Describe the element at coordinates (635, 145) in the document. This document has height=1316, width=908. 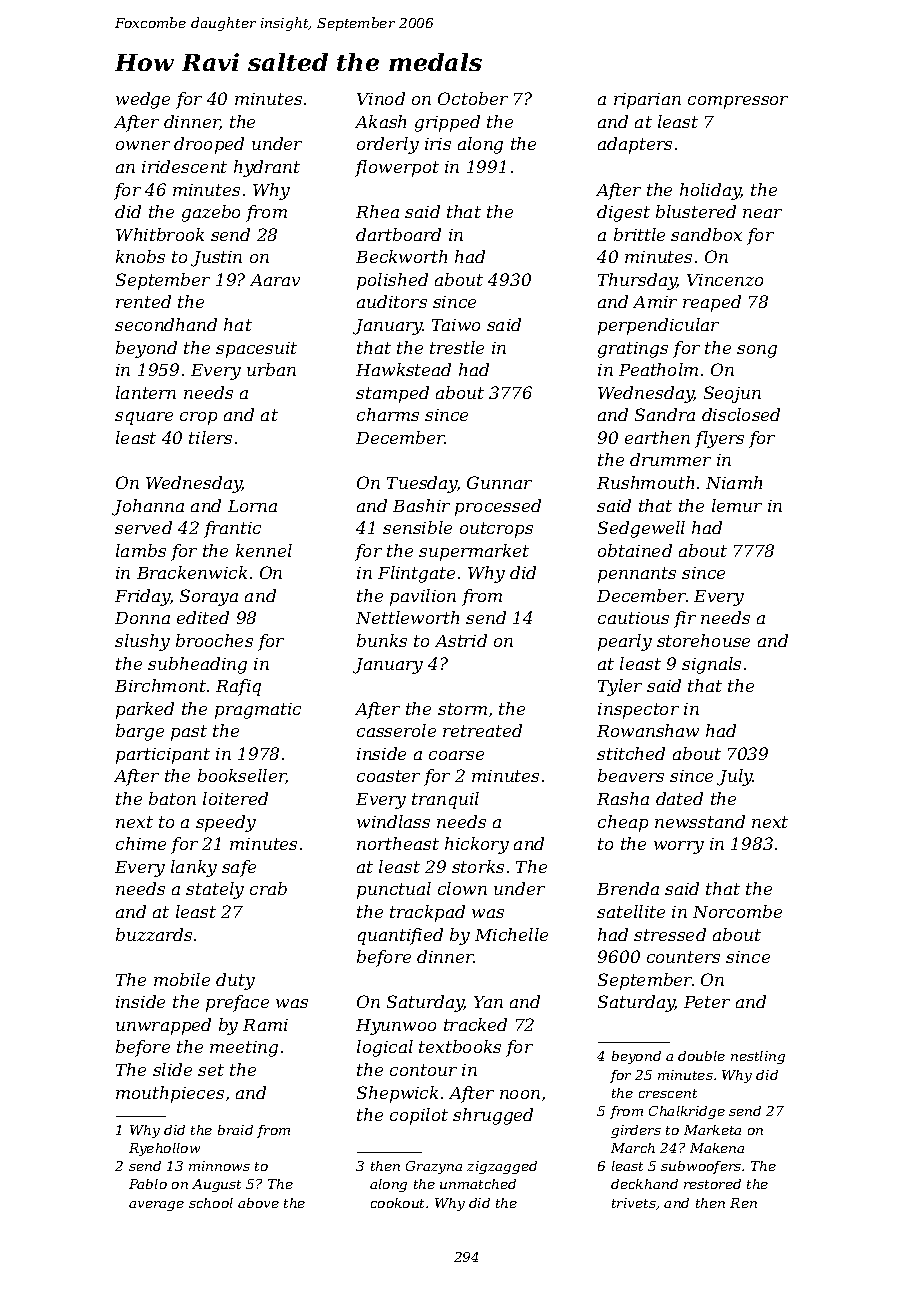
I see `adapters` at that location.
